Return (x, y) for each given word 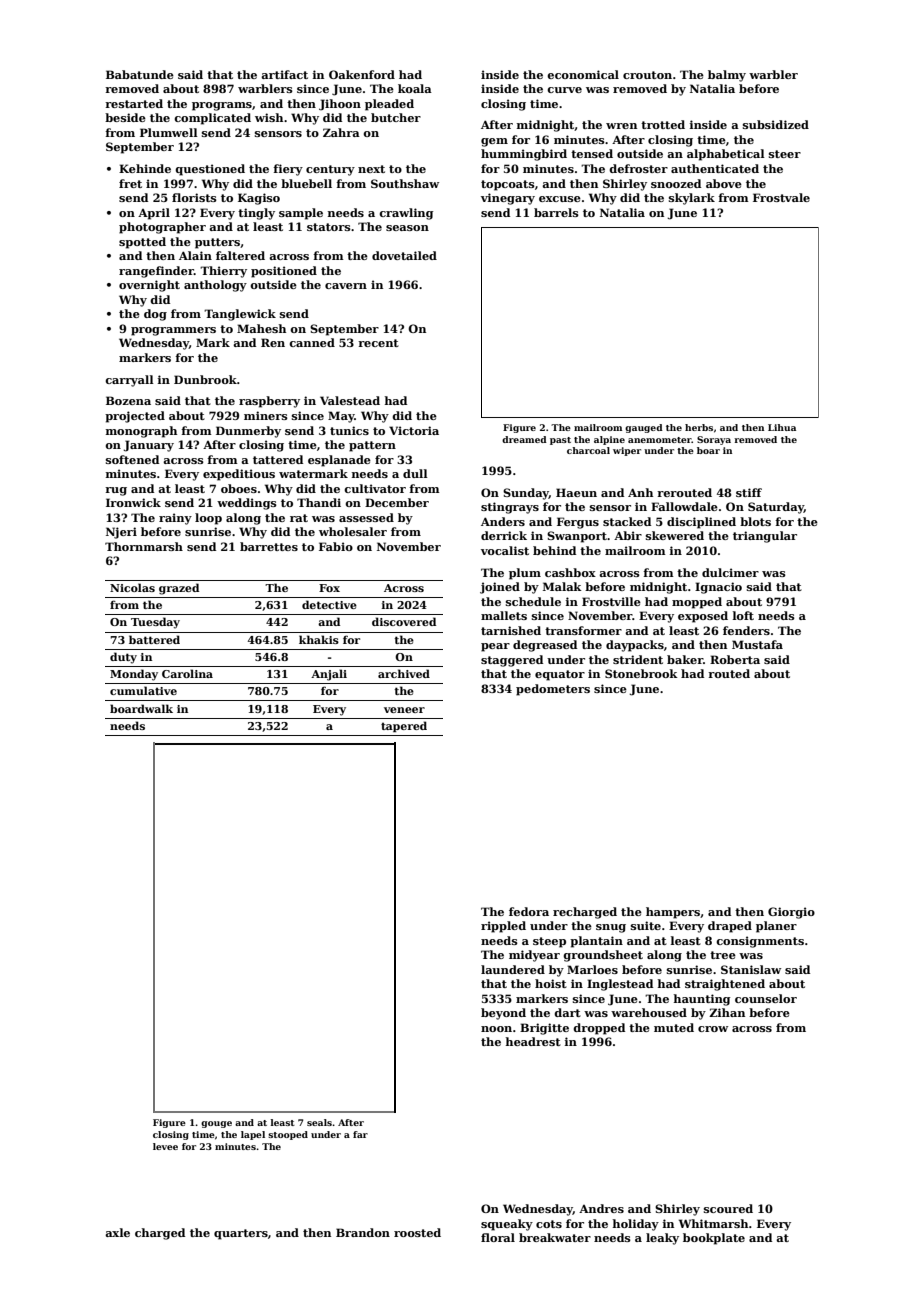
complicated (212, 119)
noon (496, 1029)
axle (117, 1232)
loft (743, 615)
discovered (404, 621)
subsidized (776, 124)
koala (415, 88)
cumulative (143, 690)
